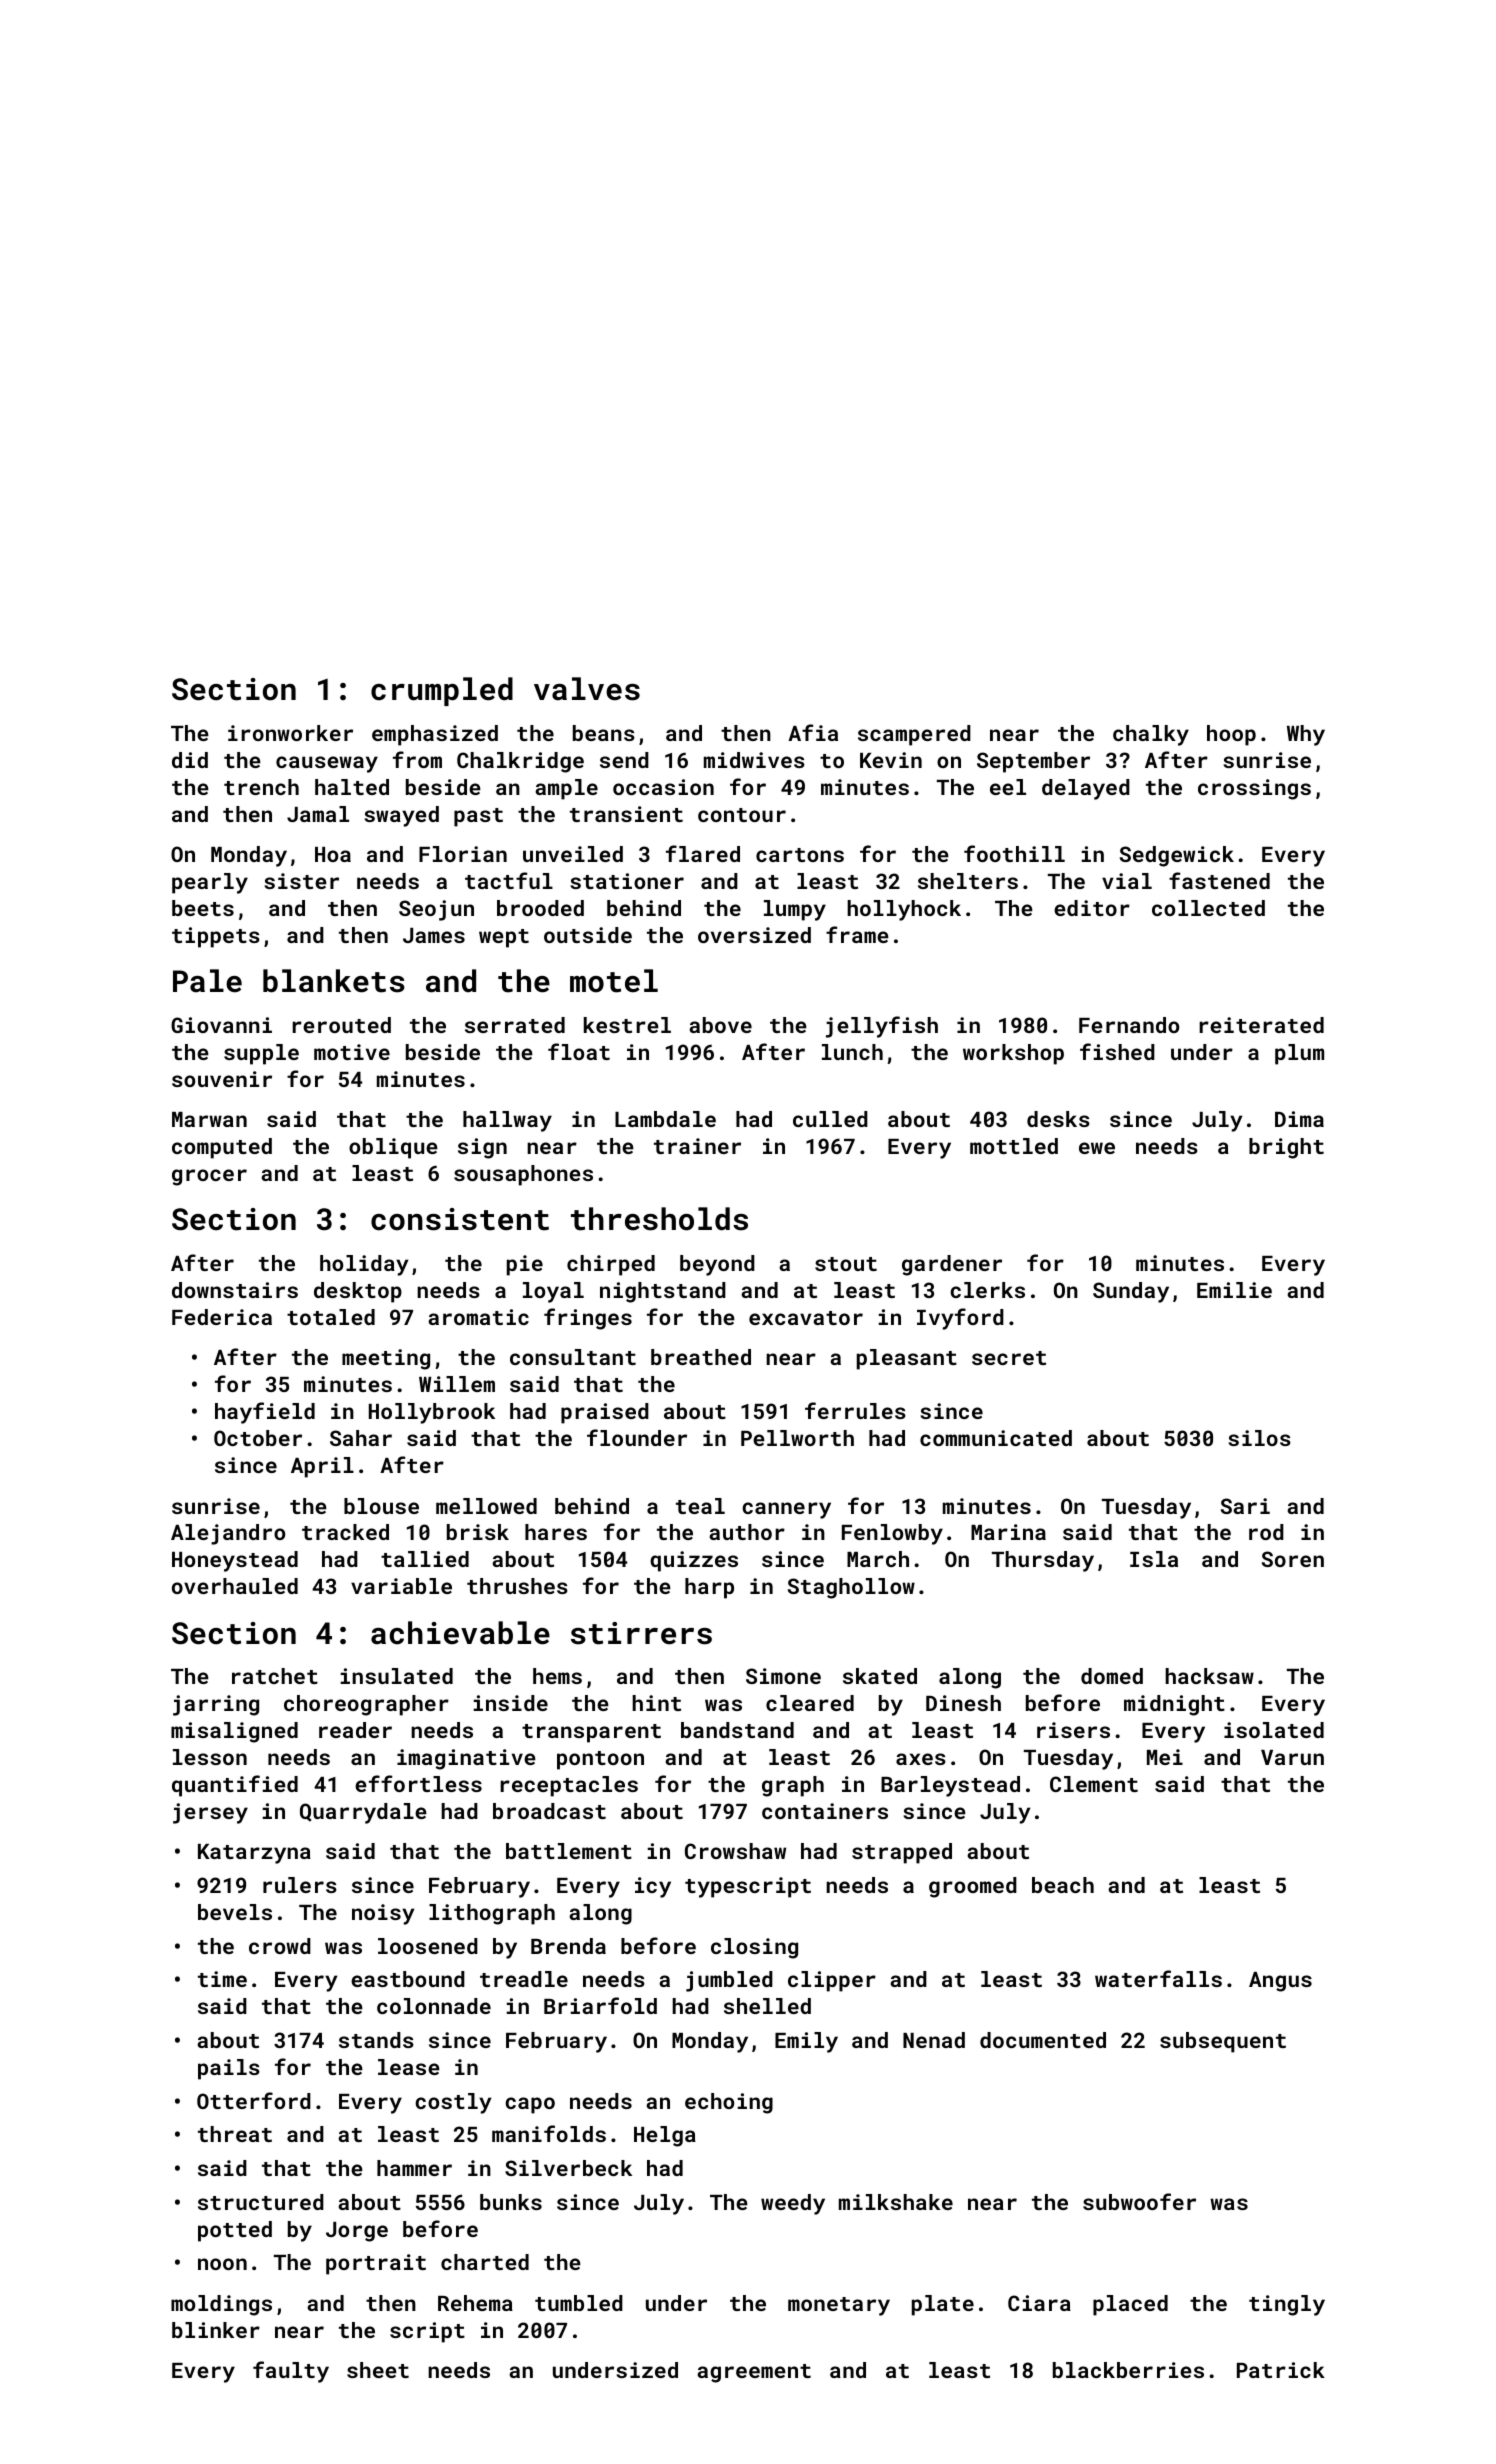 The image size is (1496, 2464). I want to click on Afia, so click(813, 732).
